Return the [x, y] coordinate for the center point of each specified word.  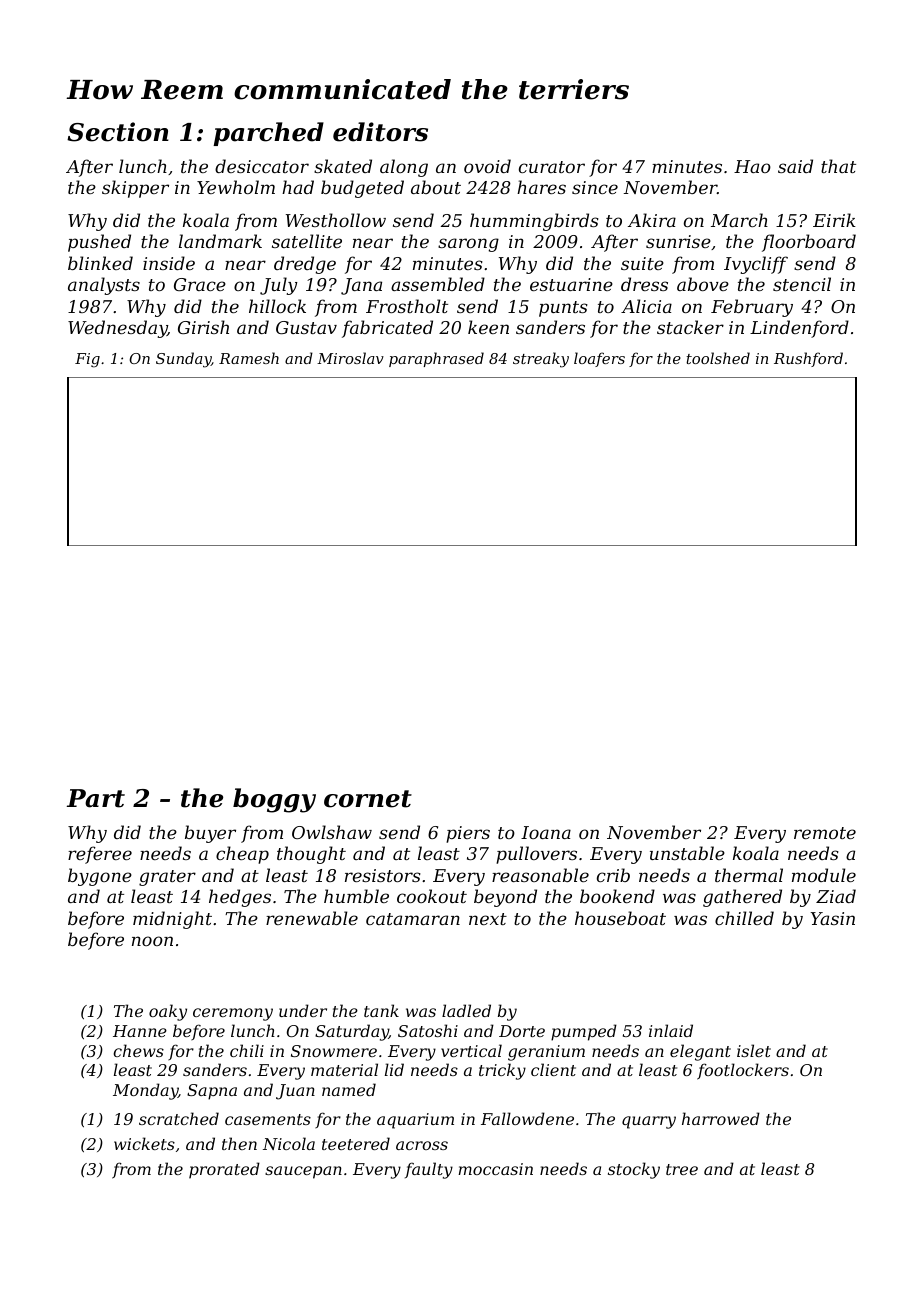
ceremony [233, 1014]
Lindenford [799, 329]
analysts [104, 286]
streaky [541, 360]
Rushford [808, 359]
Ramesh [249, 358]
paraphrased [436, 359]
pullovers [536, 855]
